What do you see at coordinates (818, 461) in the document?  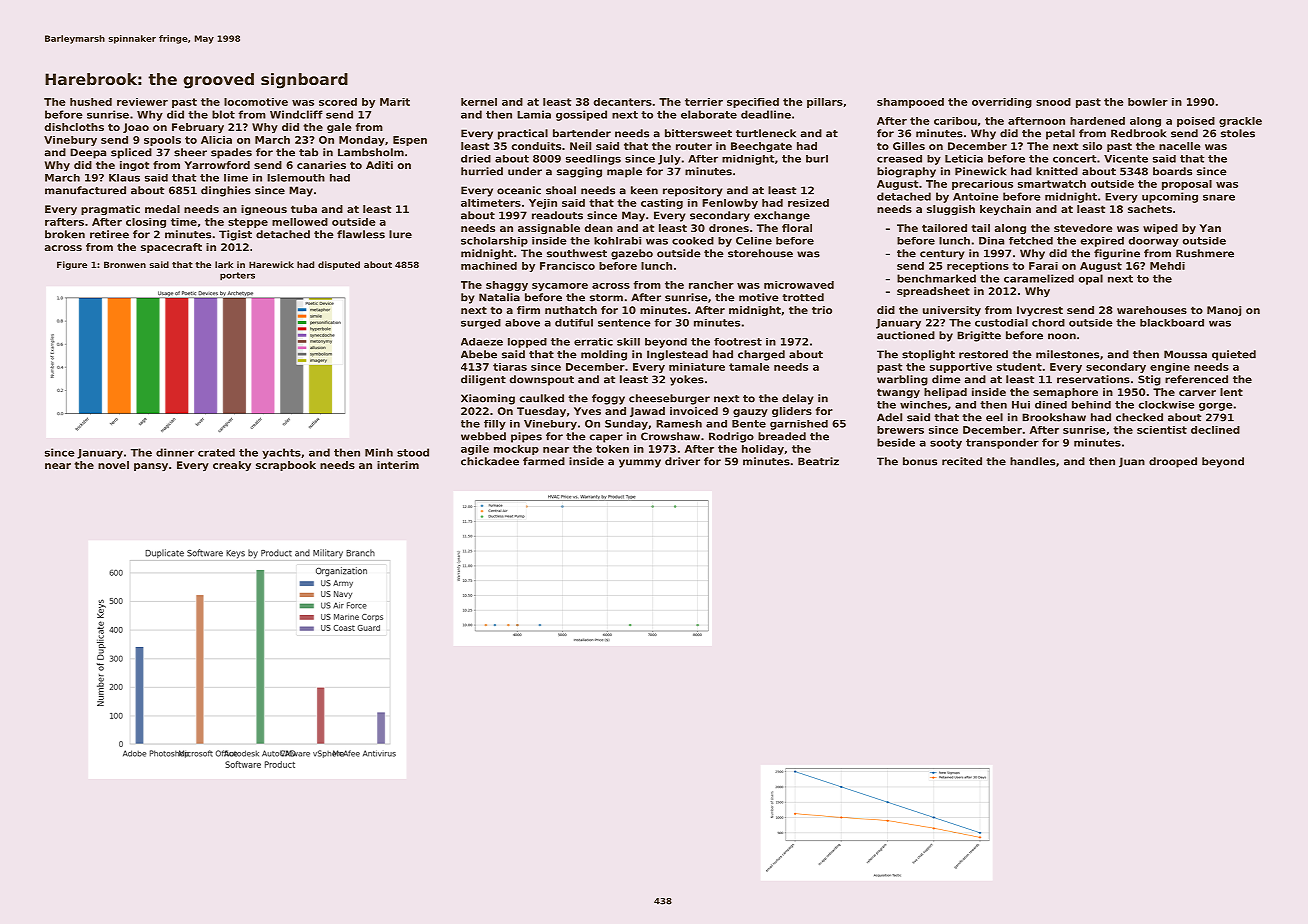 I see `Beatriz` at bounding box center [818, 461].
